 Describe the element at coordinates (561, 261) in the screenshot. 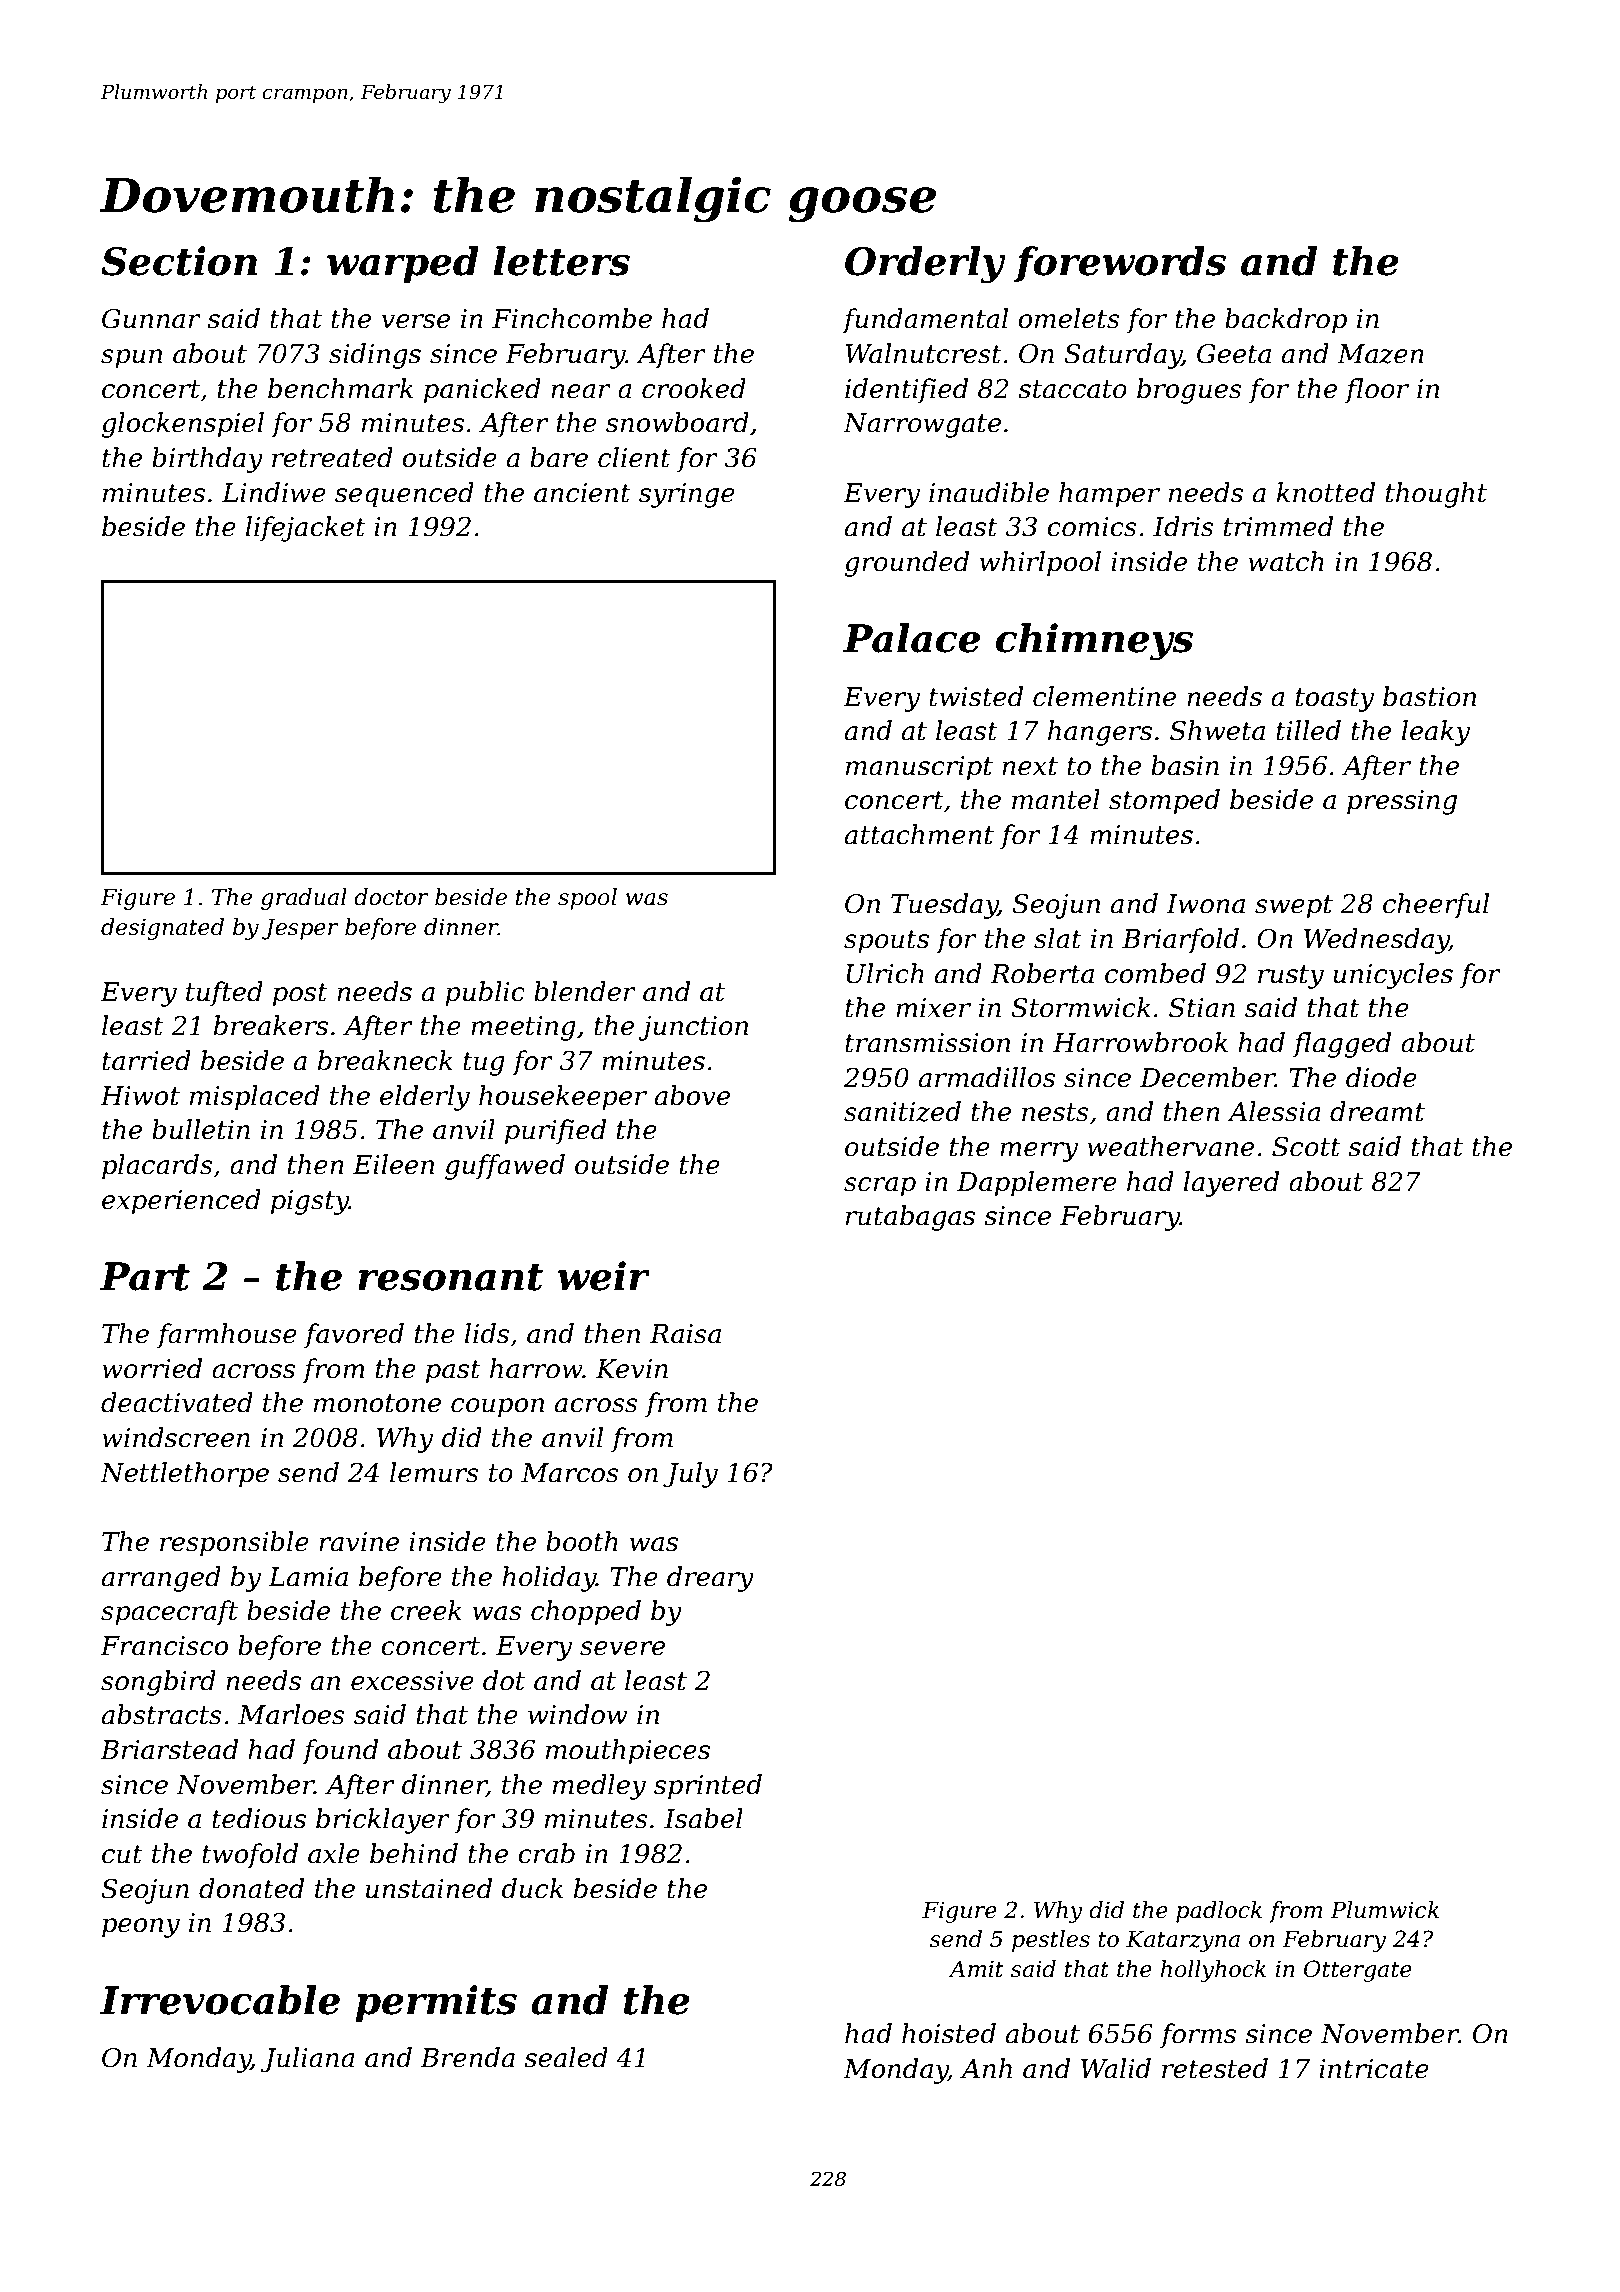

I see `letters` at that location.
